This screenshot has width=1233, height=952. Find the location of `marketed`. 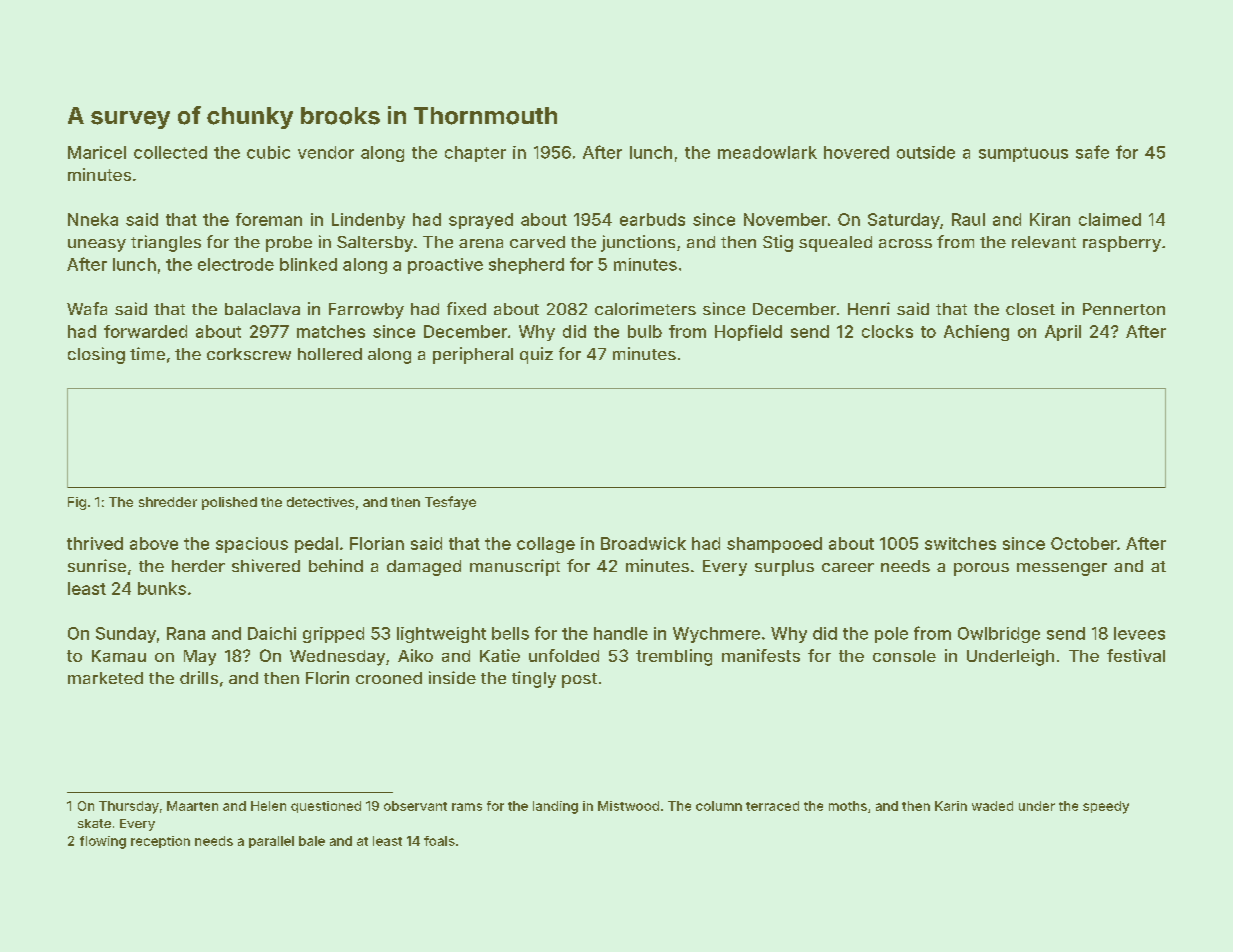

marketed is located at coordinates (105, 678).
